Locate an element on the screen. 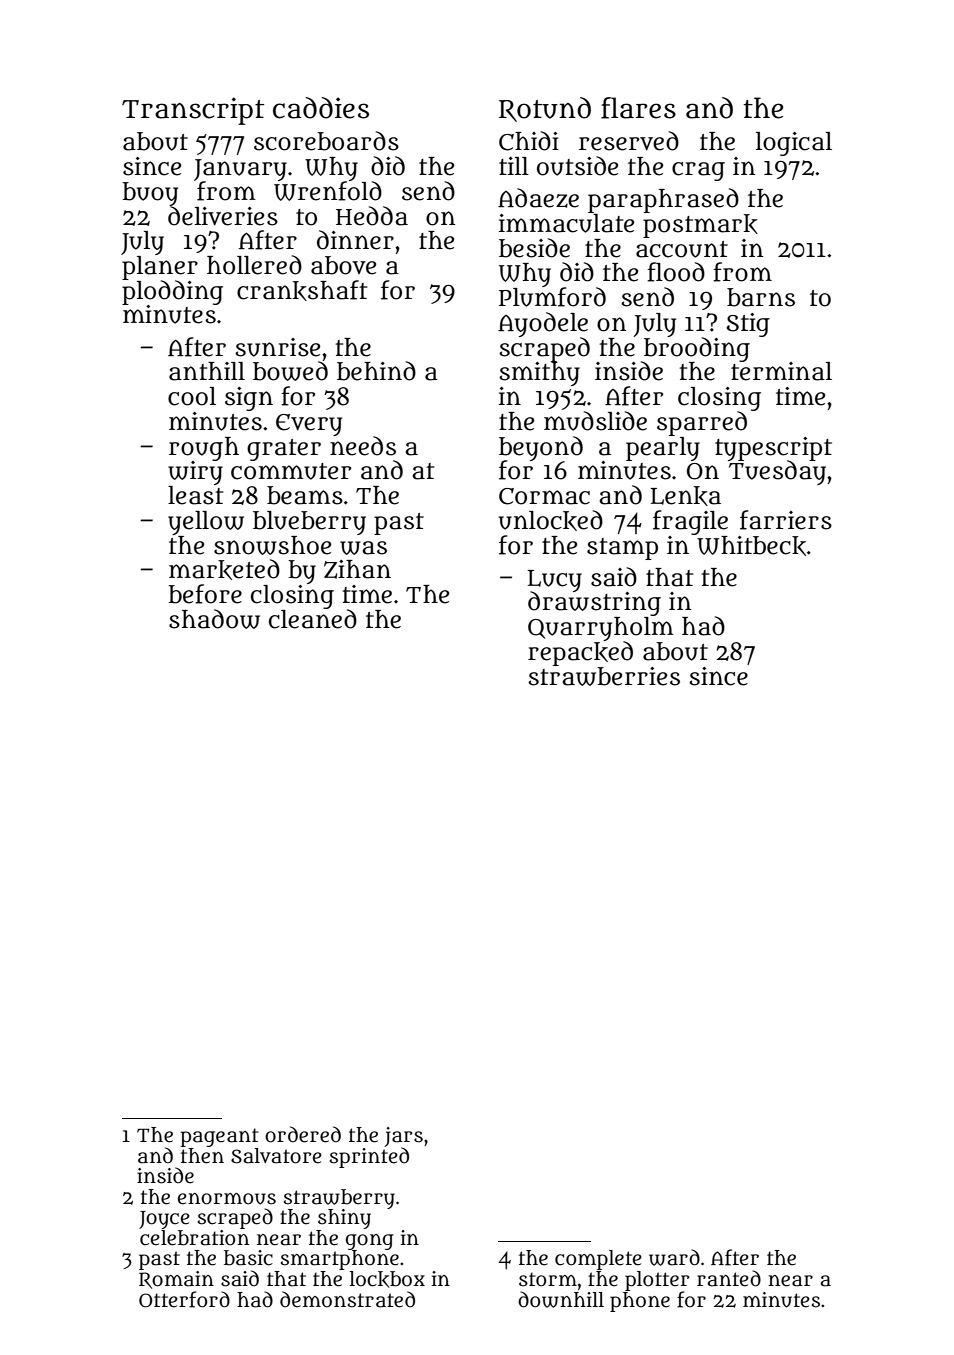 This screenshot has height=1355, width=954. shadow is located at coordinates (214, 619).
